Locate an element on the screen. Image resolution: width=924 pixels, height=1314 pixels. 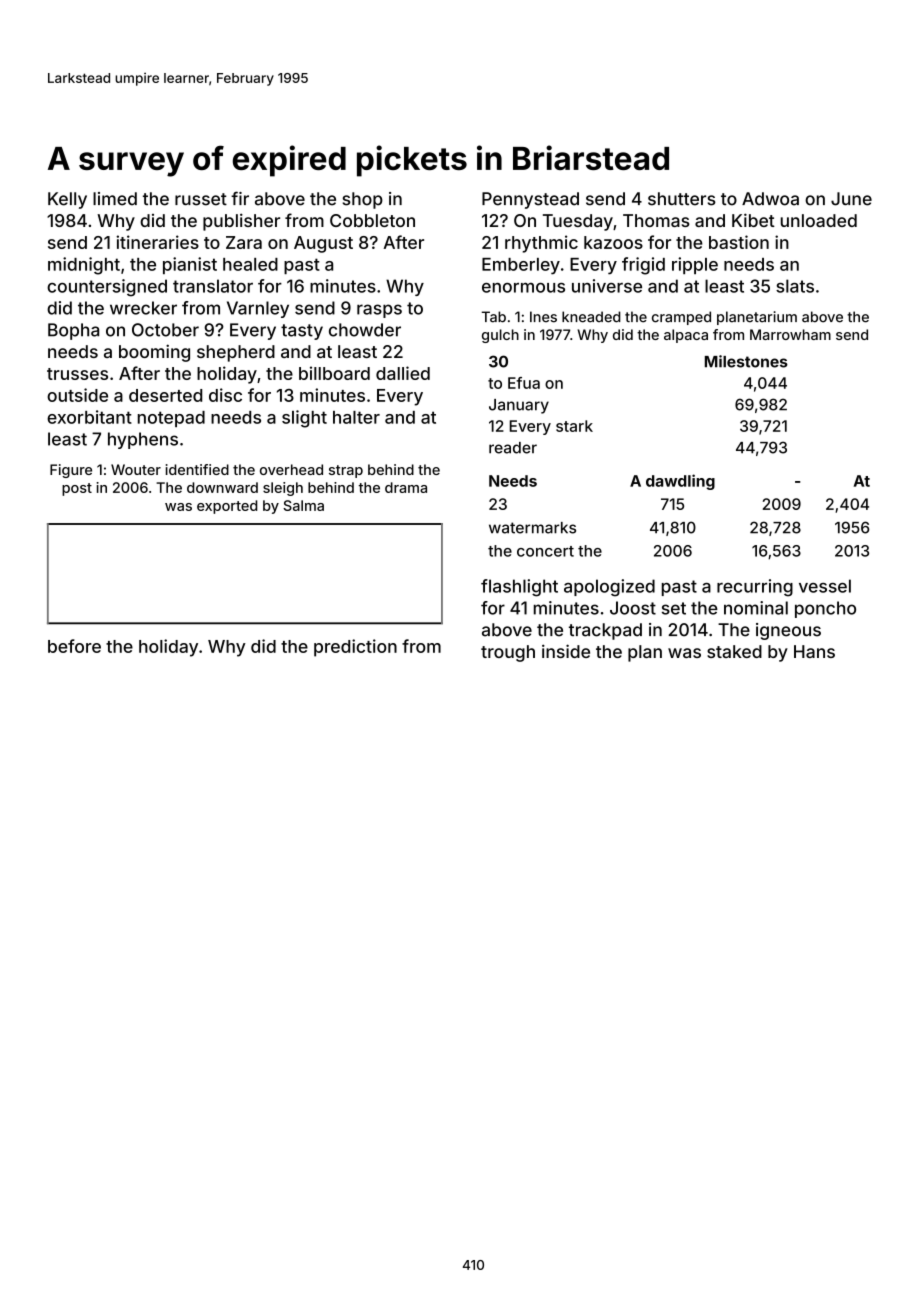
poncho is located at coordinates (825, 609).
